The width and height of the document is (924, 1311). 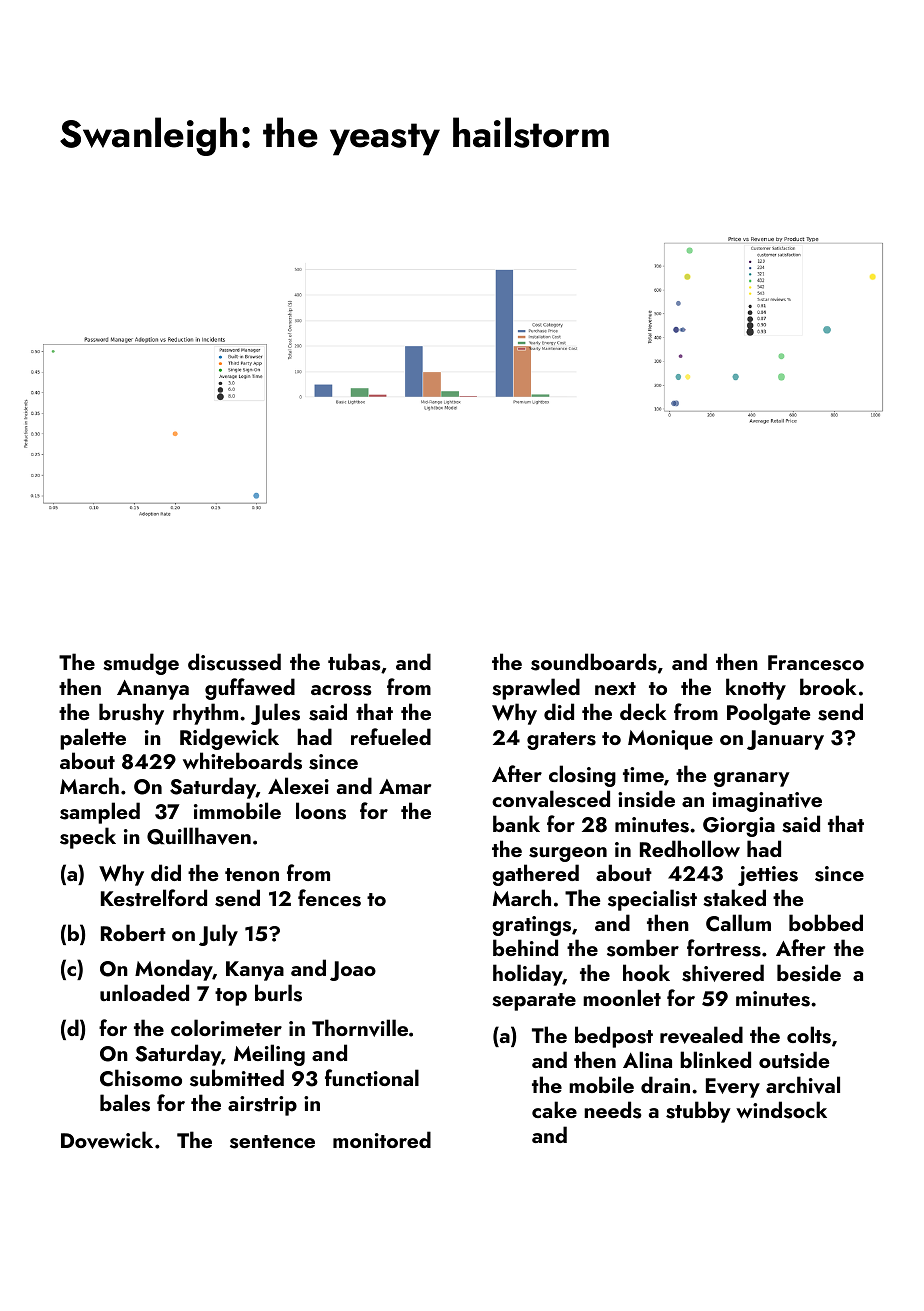 What do you see at coordinates (354, 662) in the document?
I see `tubas` at bounding box center [354, 662].
